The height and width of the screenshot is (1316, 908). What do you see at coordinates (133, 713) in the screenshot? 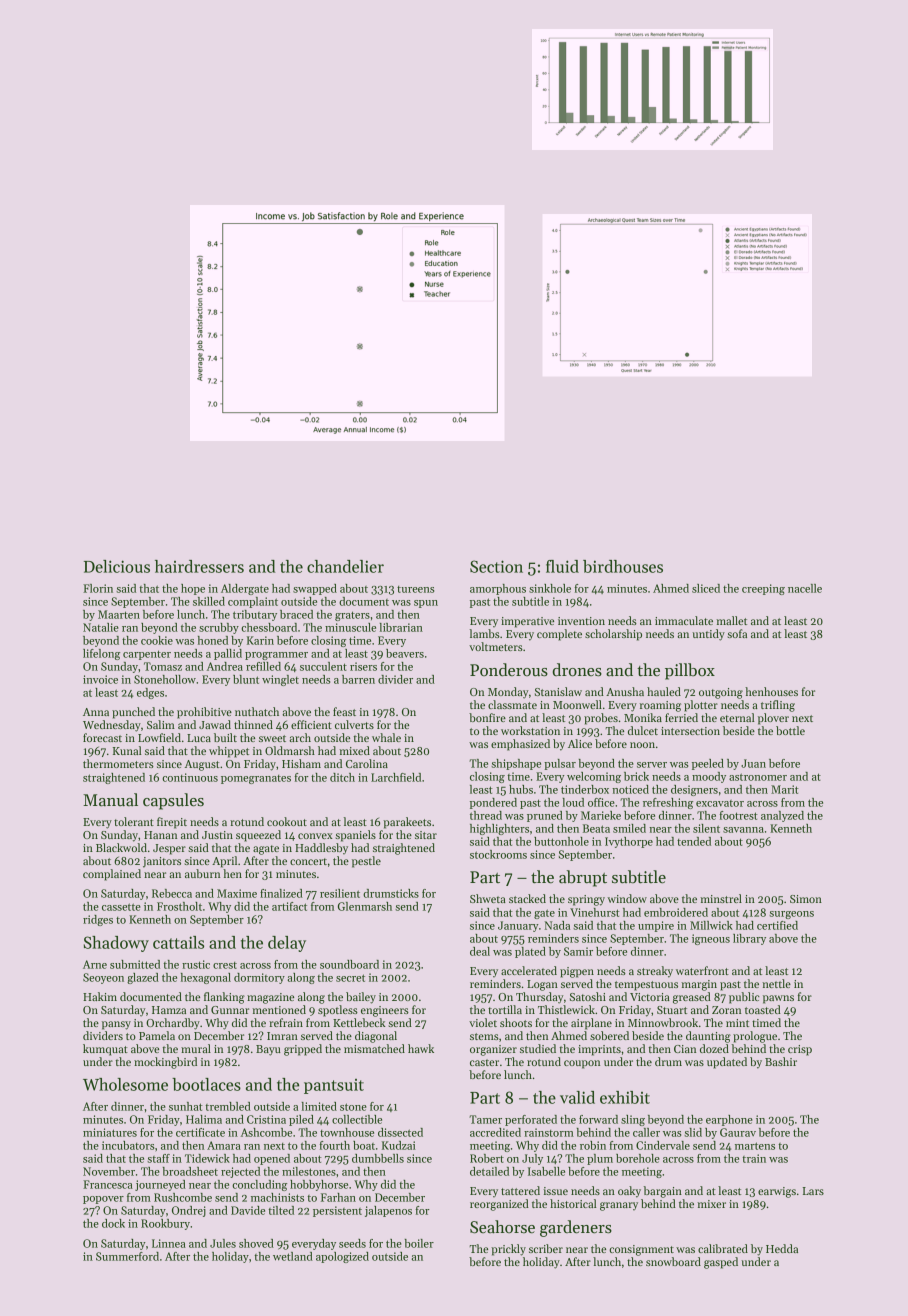
I see `punched` at bounding box center [133, 713].
